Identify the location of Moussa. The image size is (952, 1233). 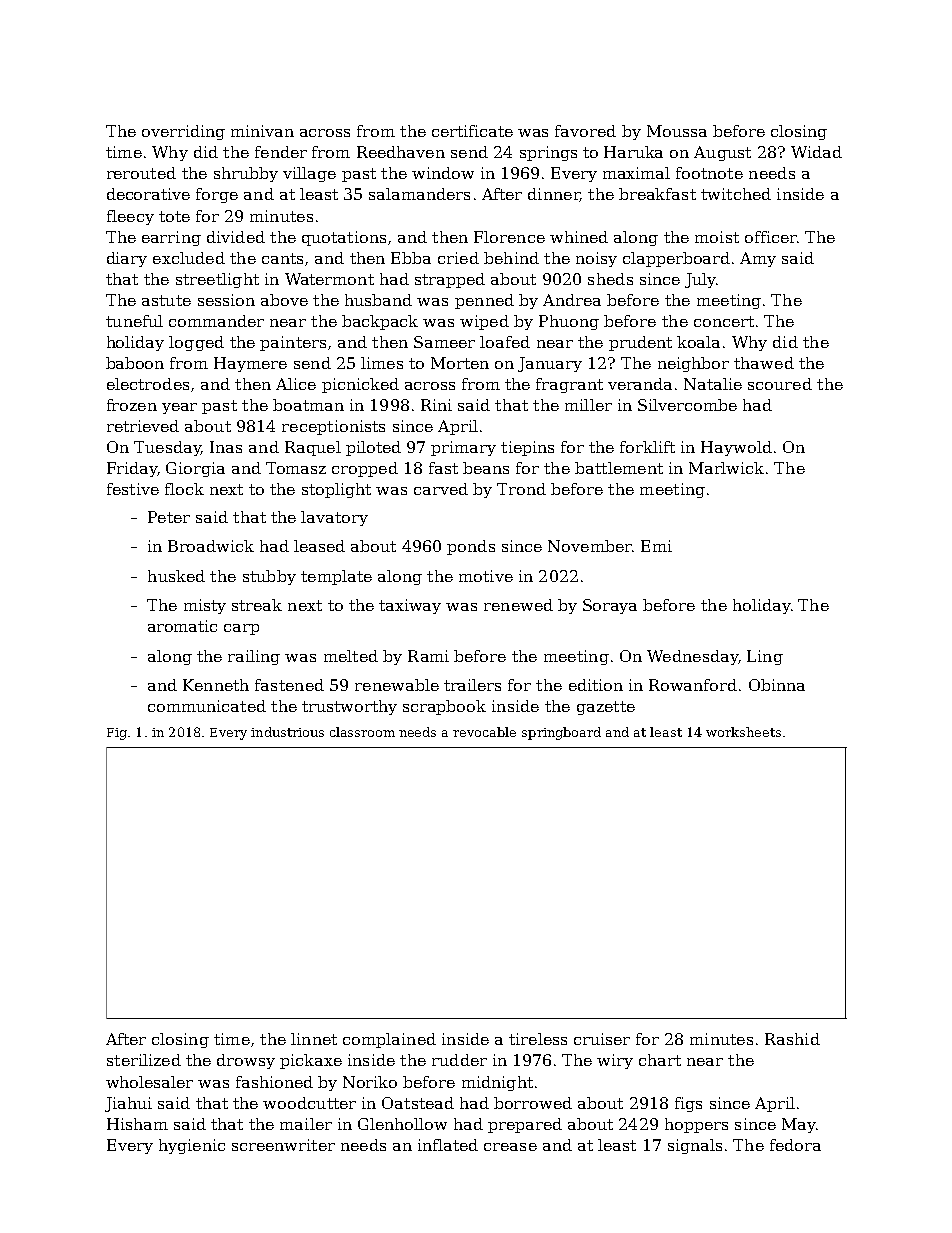
(677, 131).
